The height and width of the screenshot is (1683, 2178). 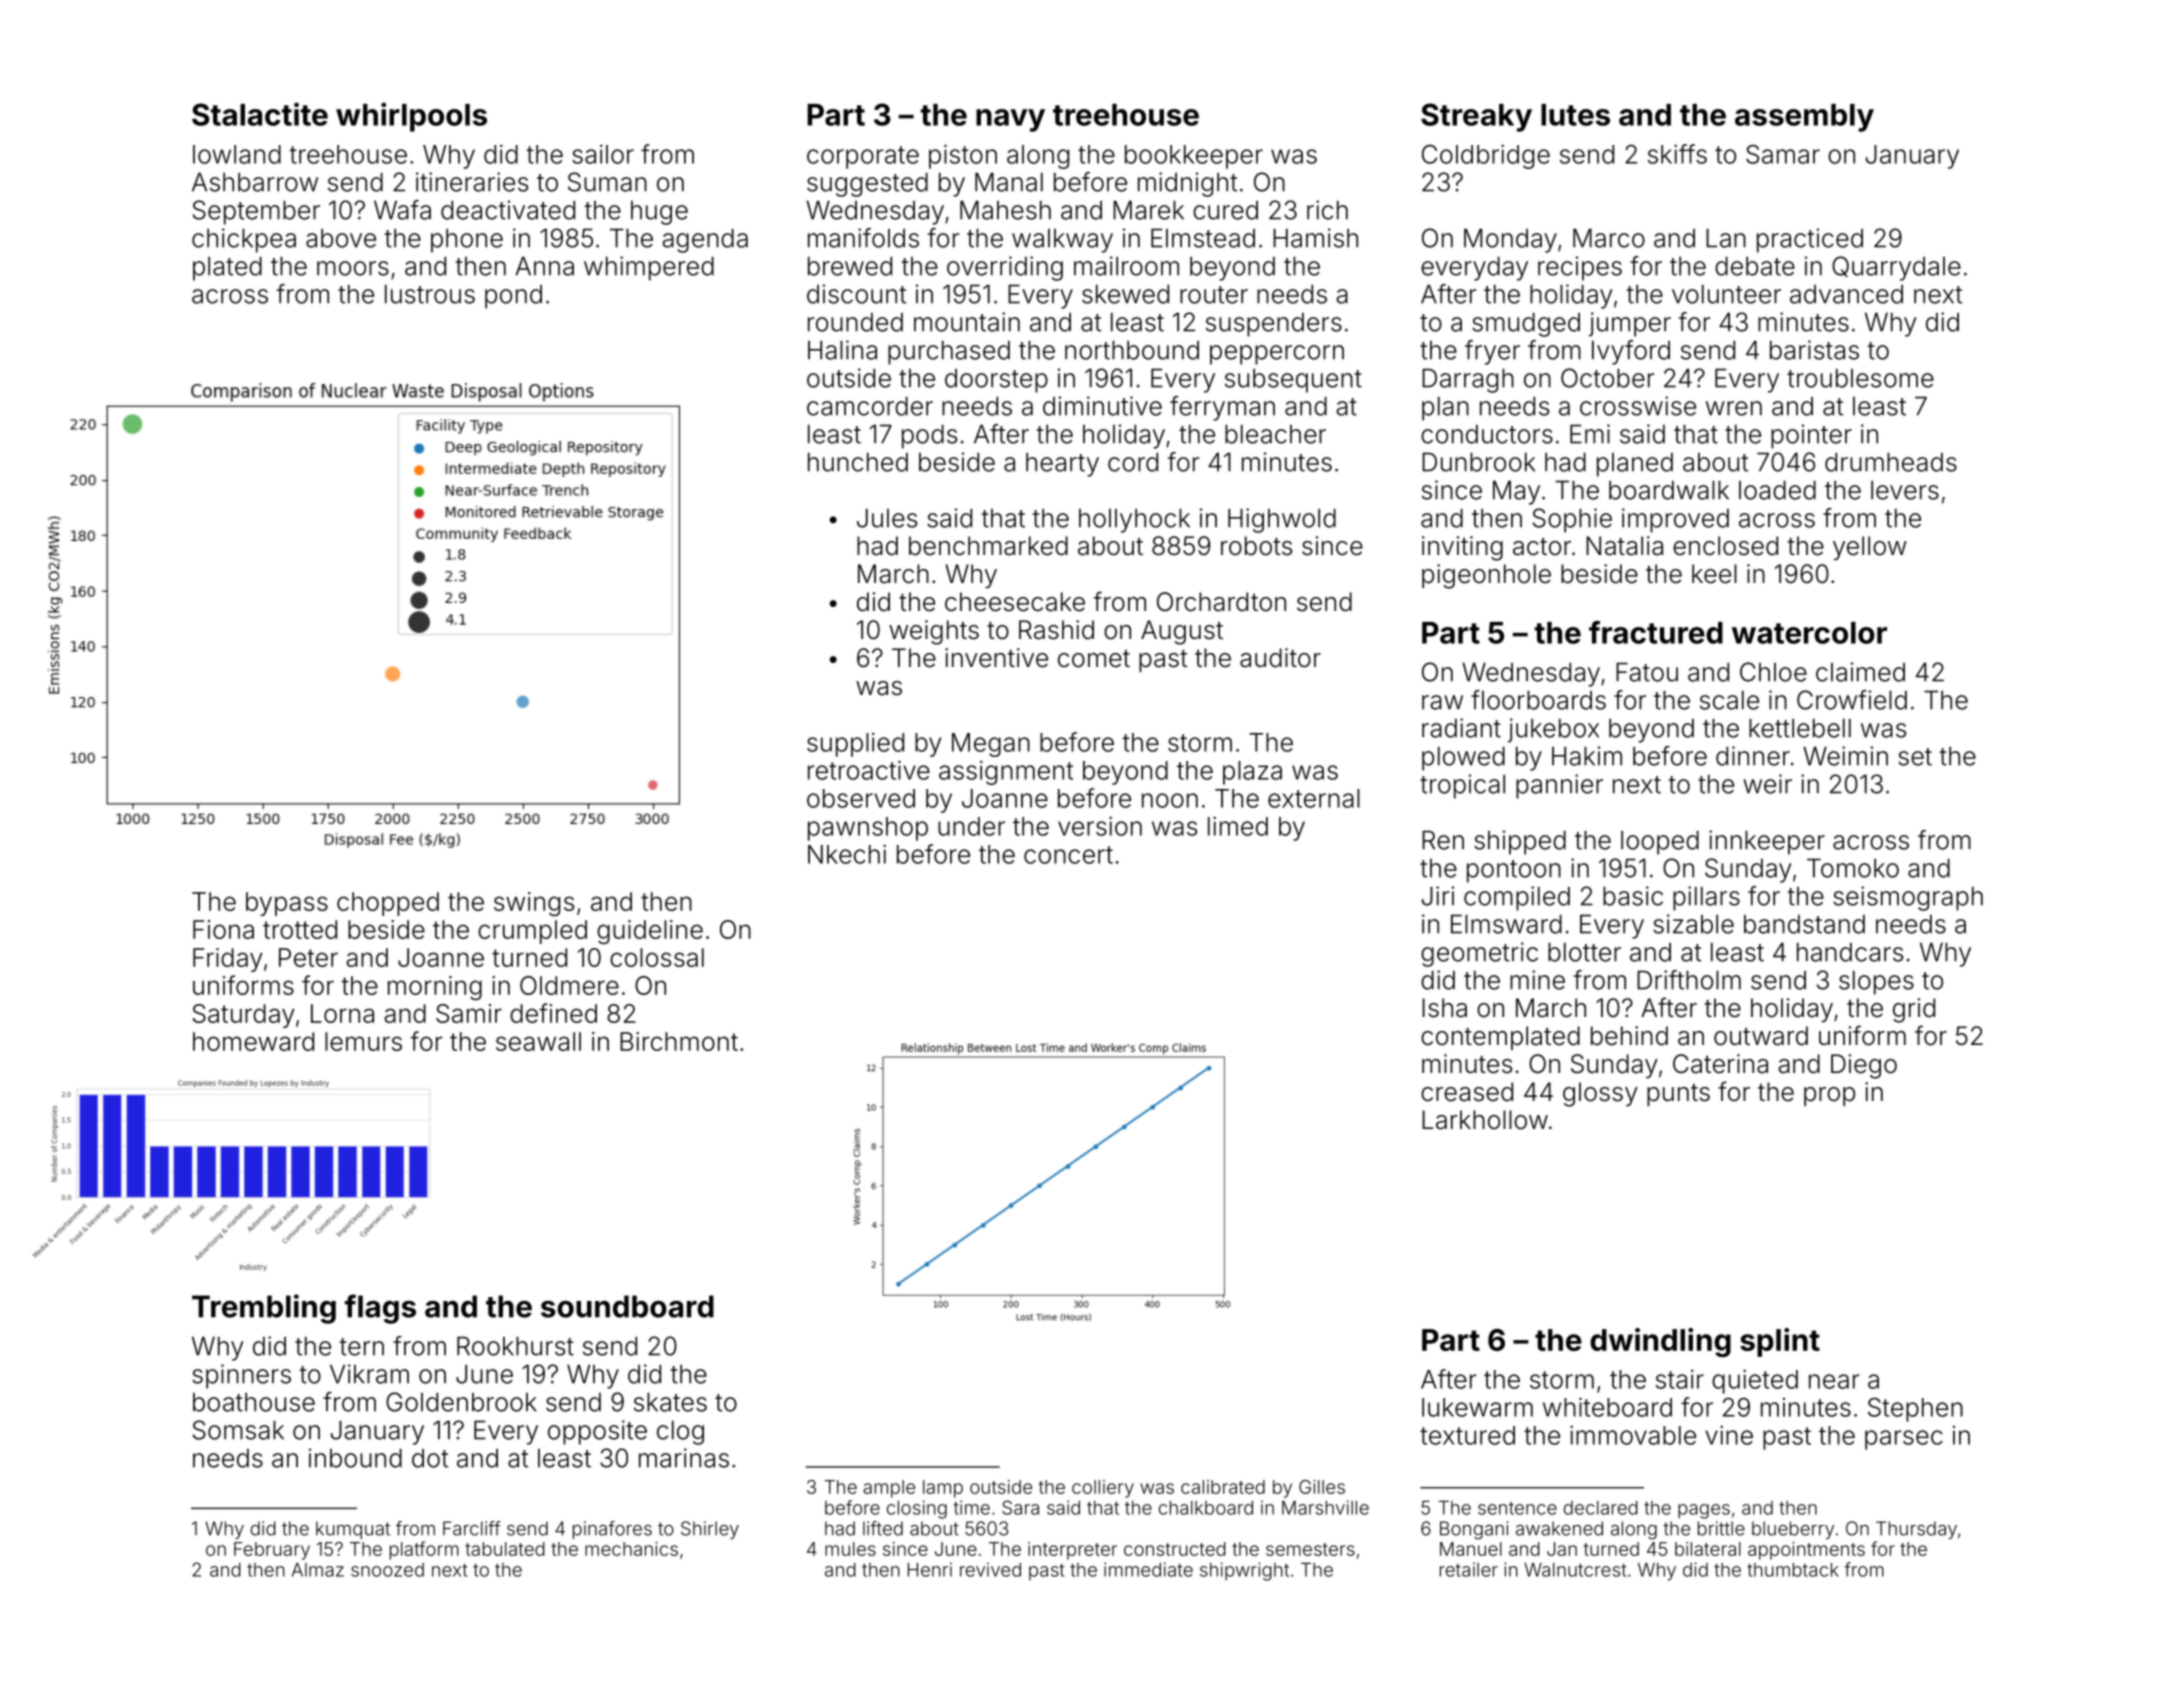 I want to click on semesters, so click(x=1310, y=1549).
